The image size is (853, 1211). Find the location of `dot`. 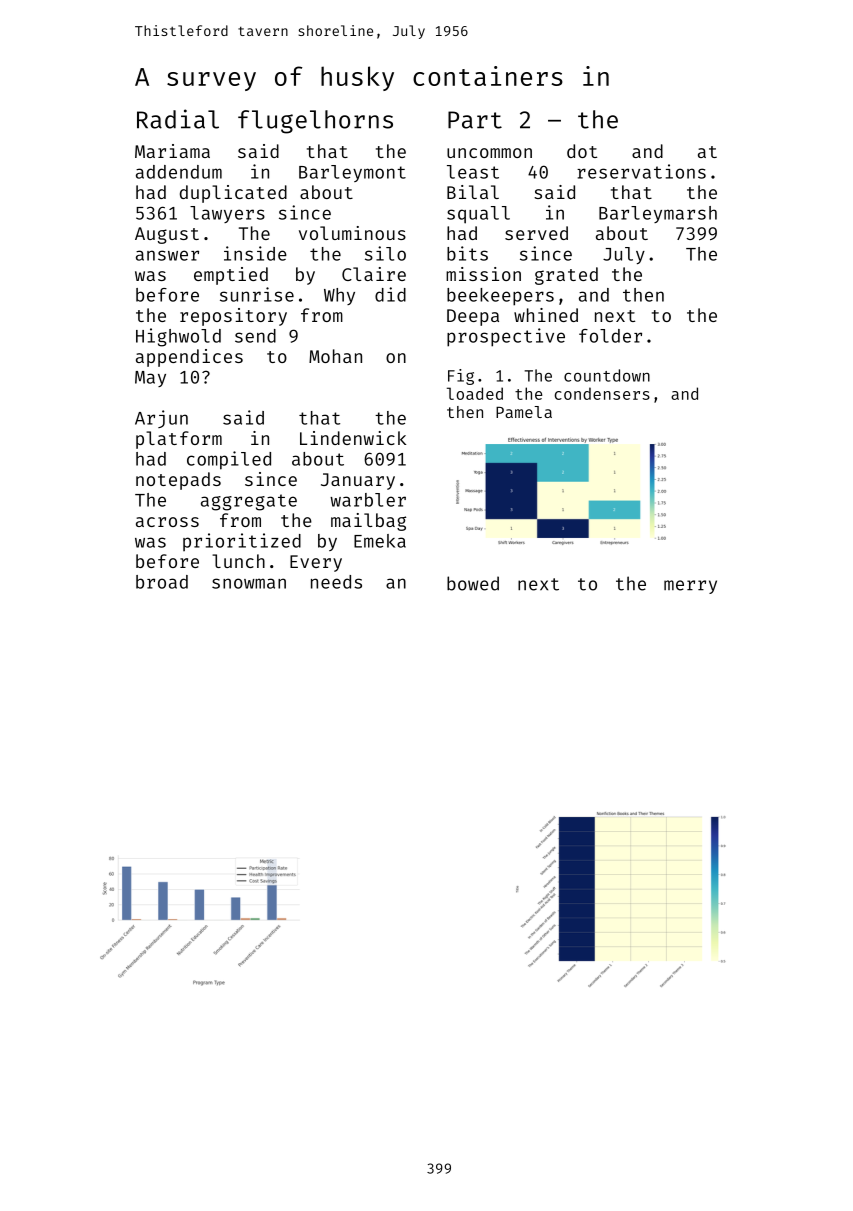

dot is located at coordinates (582, 151).
